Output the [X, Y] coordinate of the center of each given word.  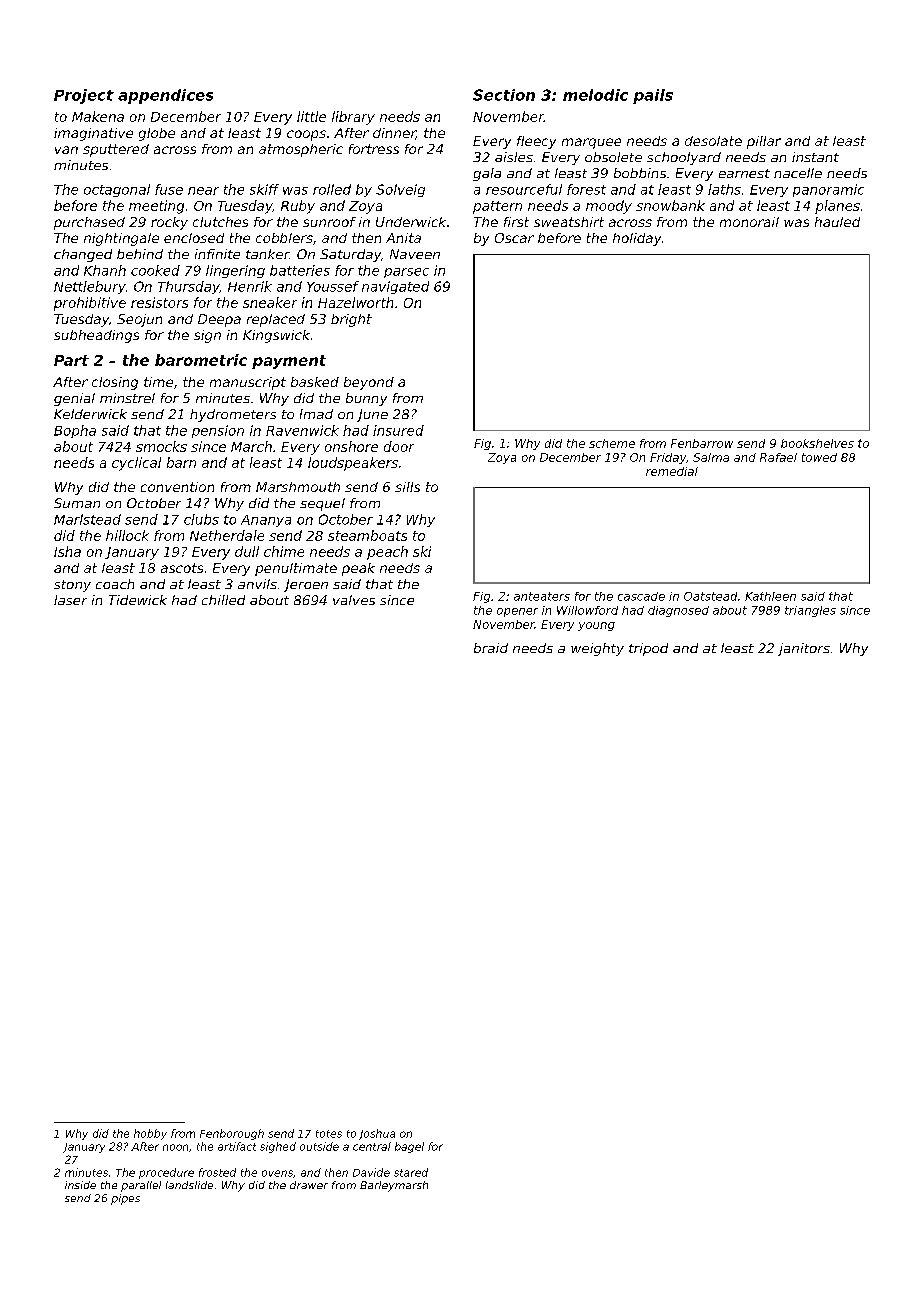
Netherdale [227, 535]
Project [84, 96]
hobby [150, 1134]
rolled [332, 189]
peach [387, 553]
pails [653, 96]
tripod [648, 649]
